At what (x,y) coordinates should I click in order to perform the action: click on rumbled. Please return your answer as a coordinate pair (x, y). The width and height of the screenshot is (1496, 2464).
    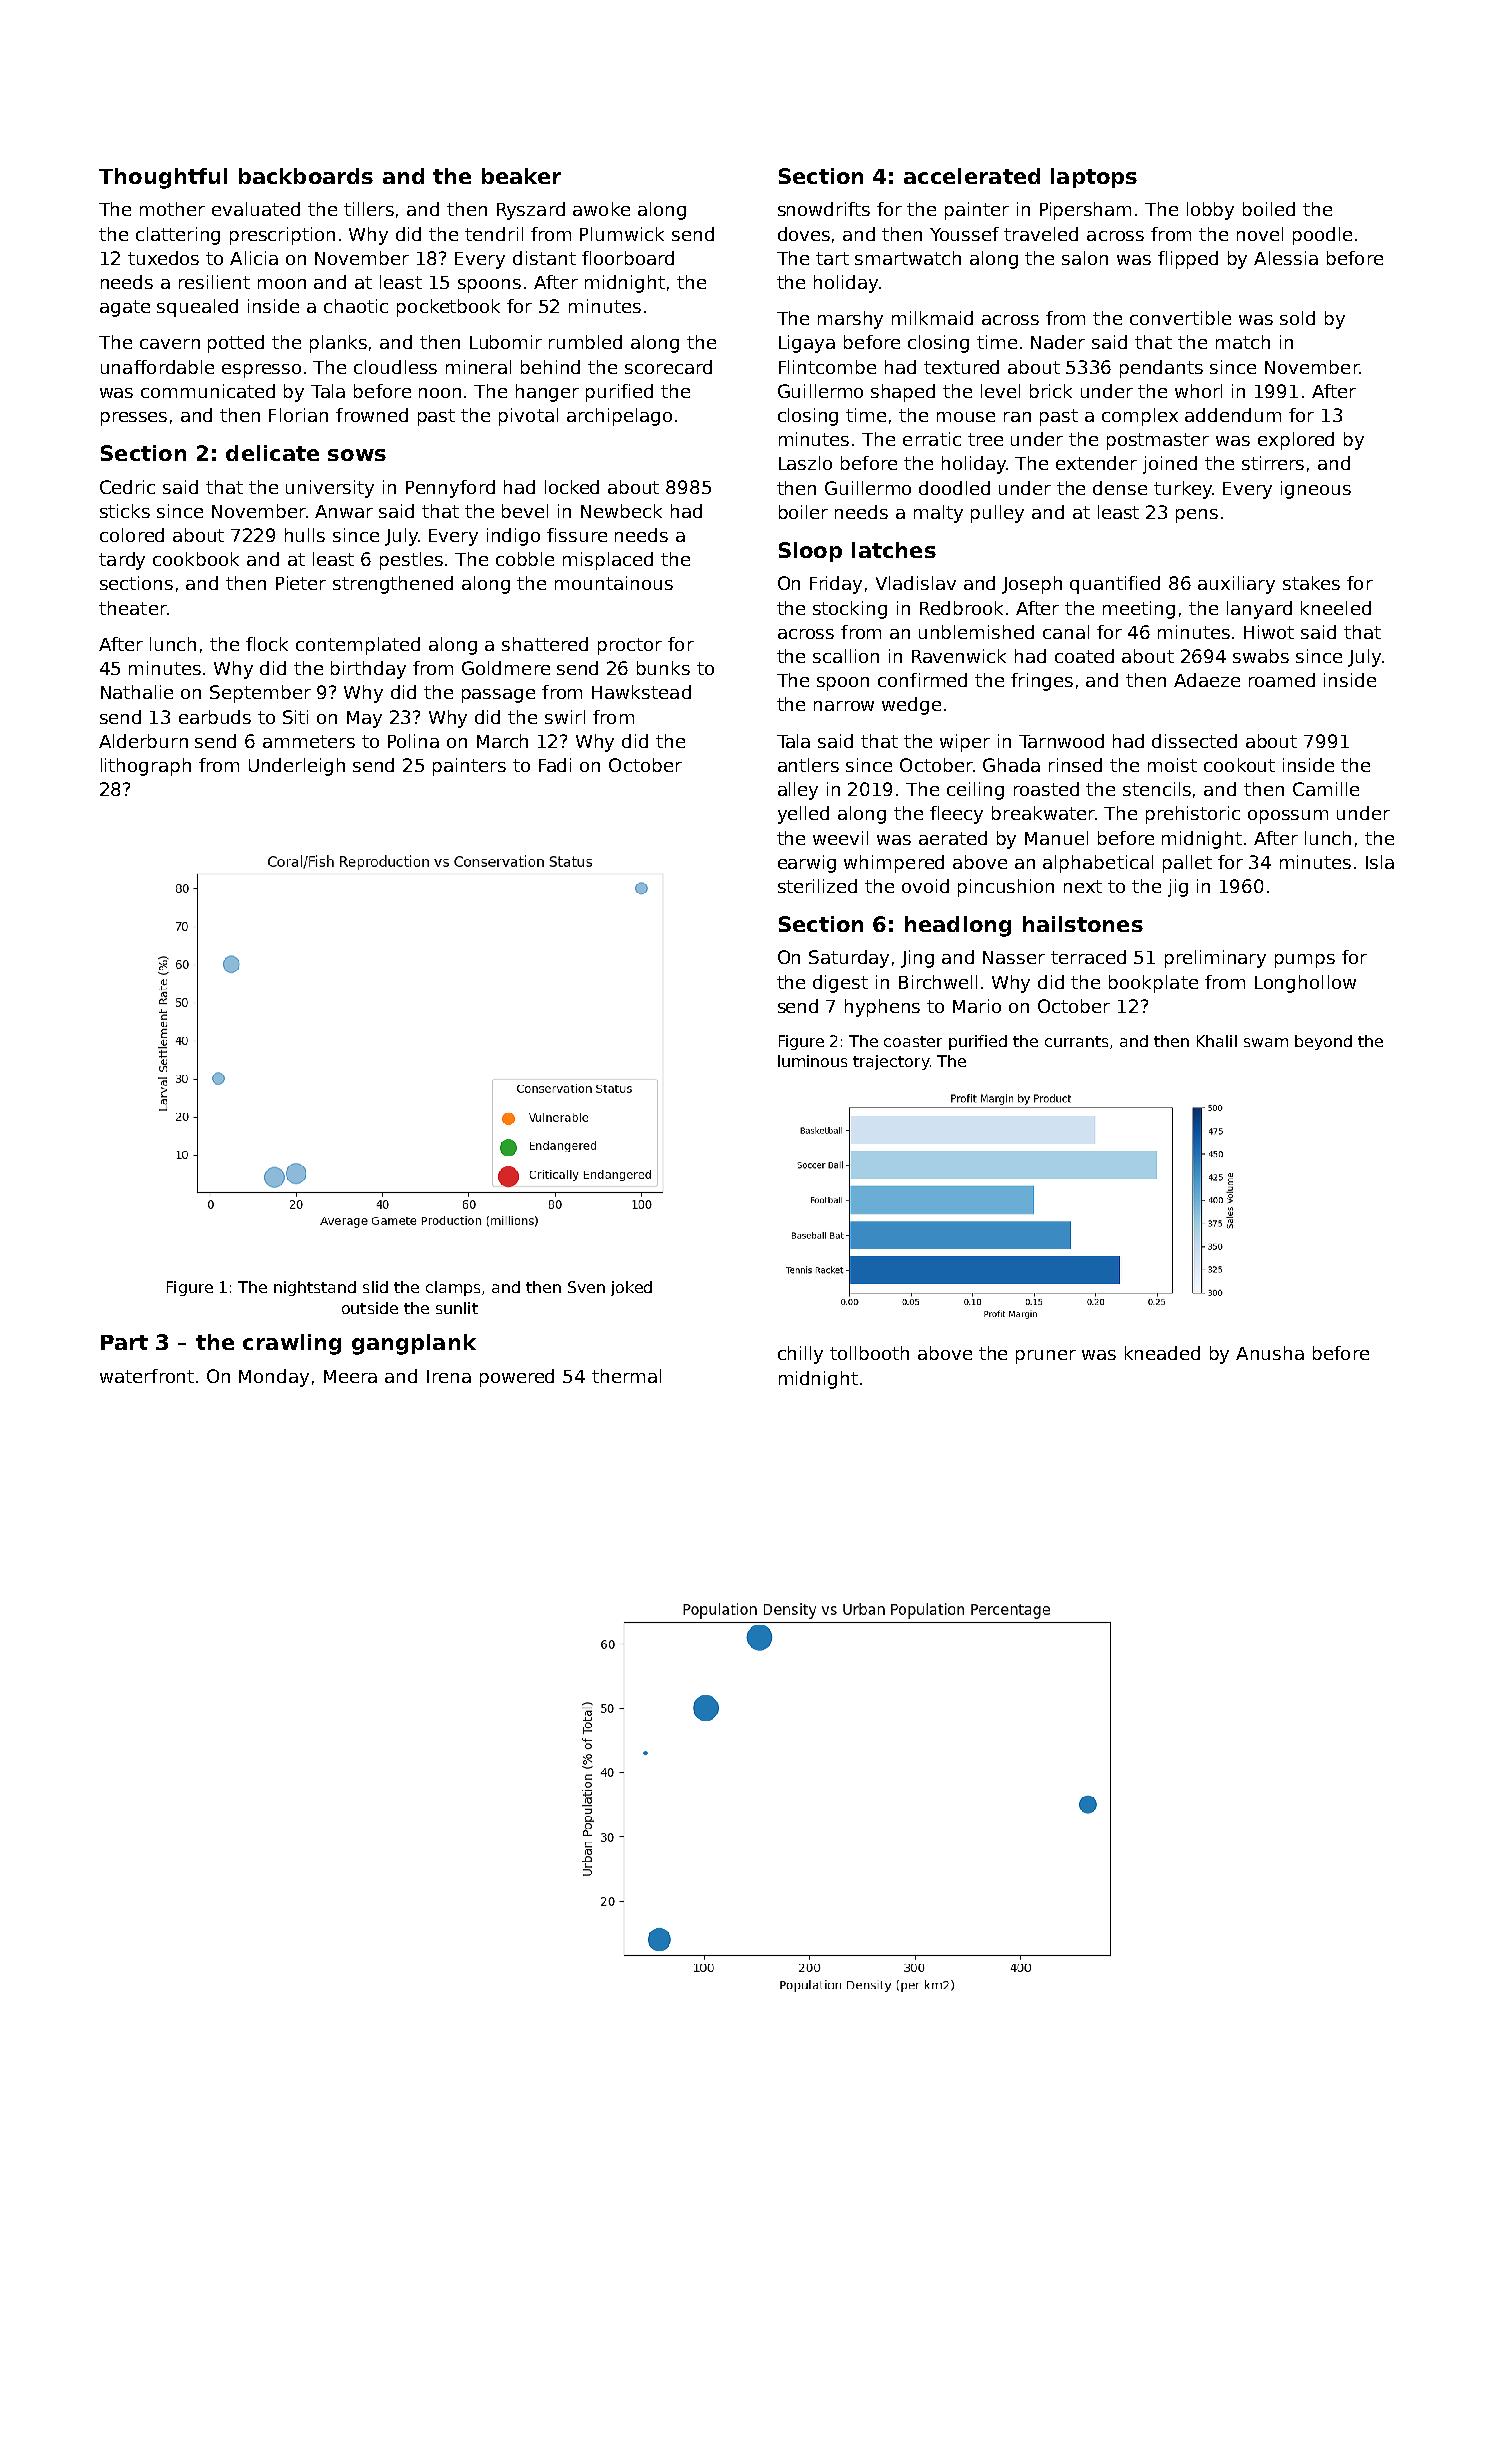
    Looking at the image, I should click on (585, 342).
